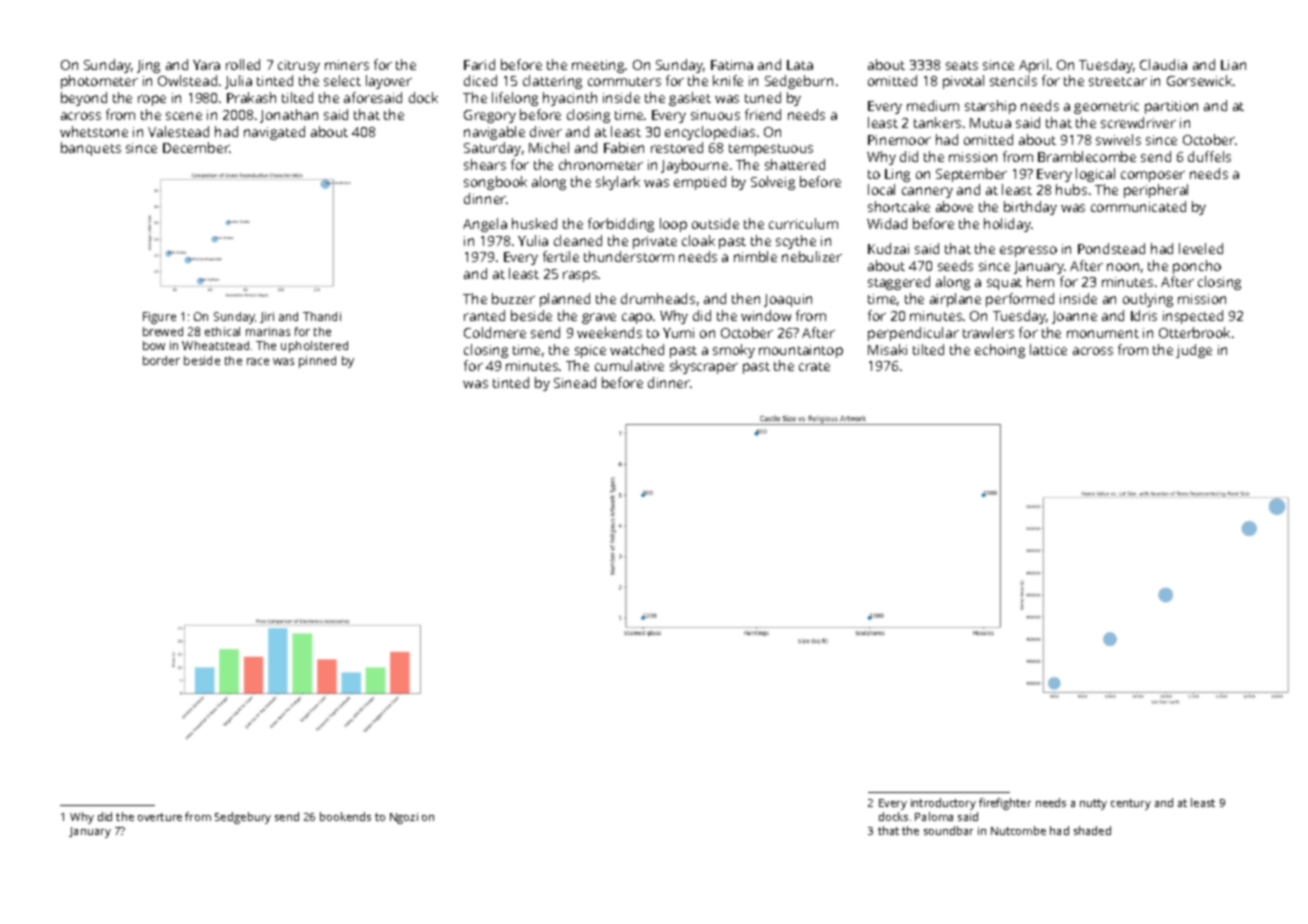  Describe the element at coordinates (404, 818) in the screenshot. I see `Ngozi` at that location.
